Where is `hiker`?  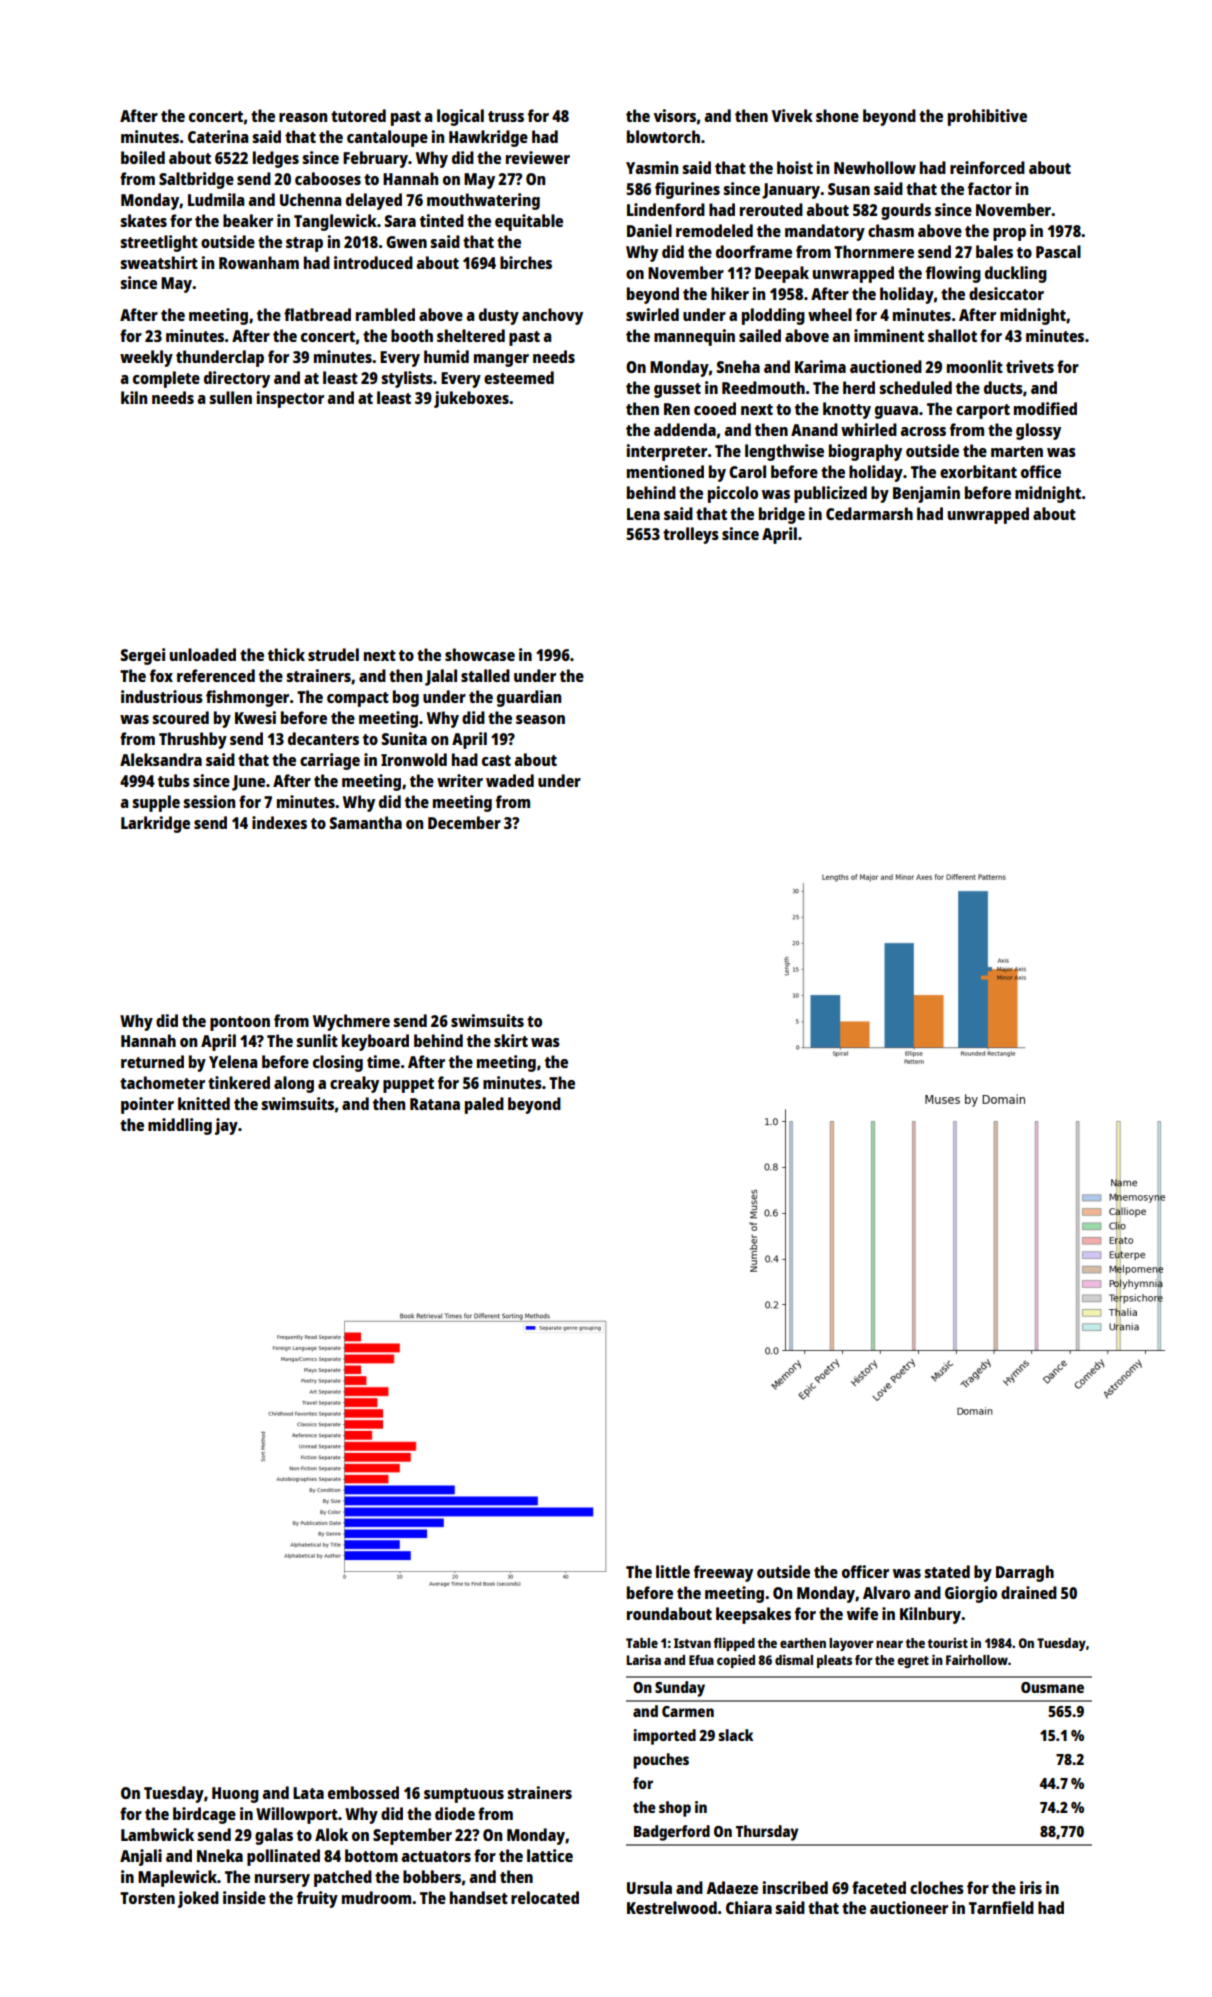
hiker is located at coordinates (730, 293).
